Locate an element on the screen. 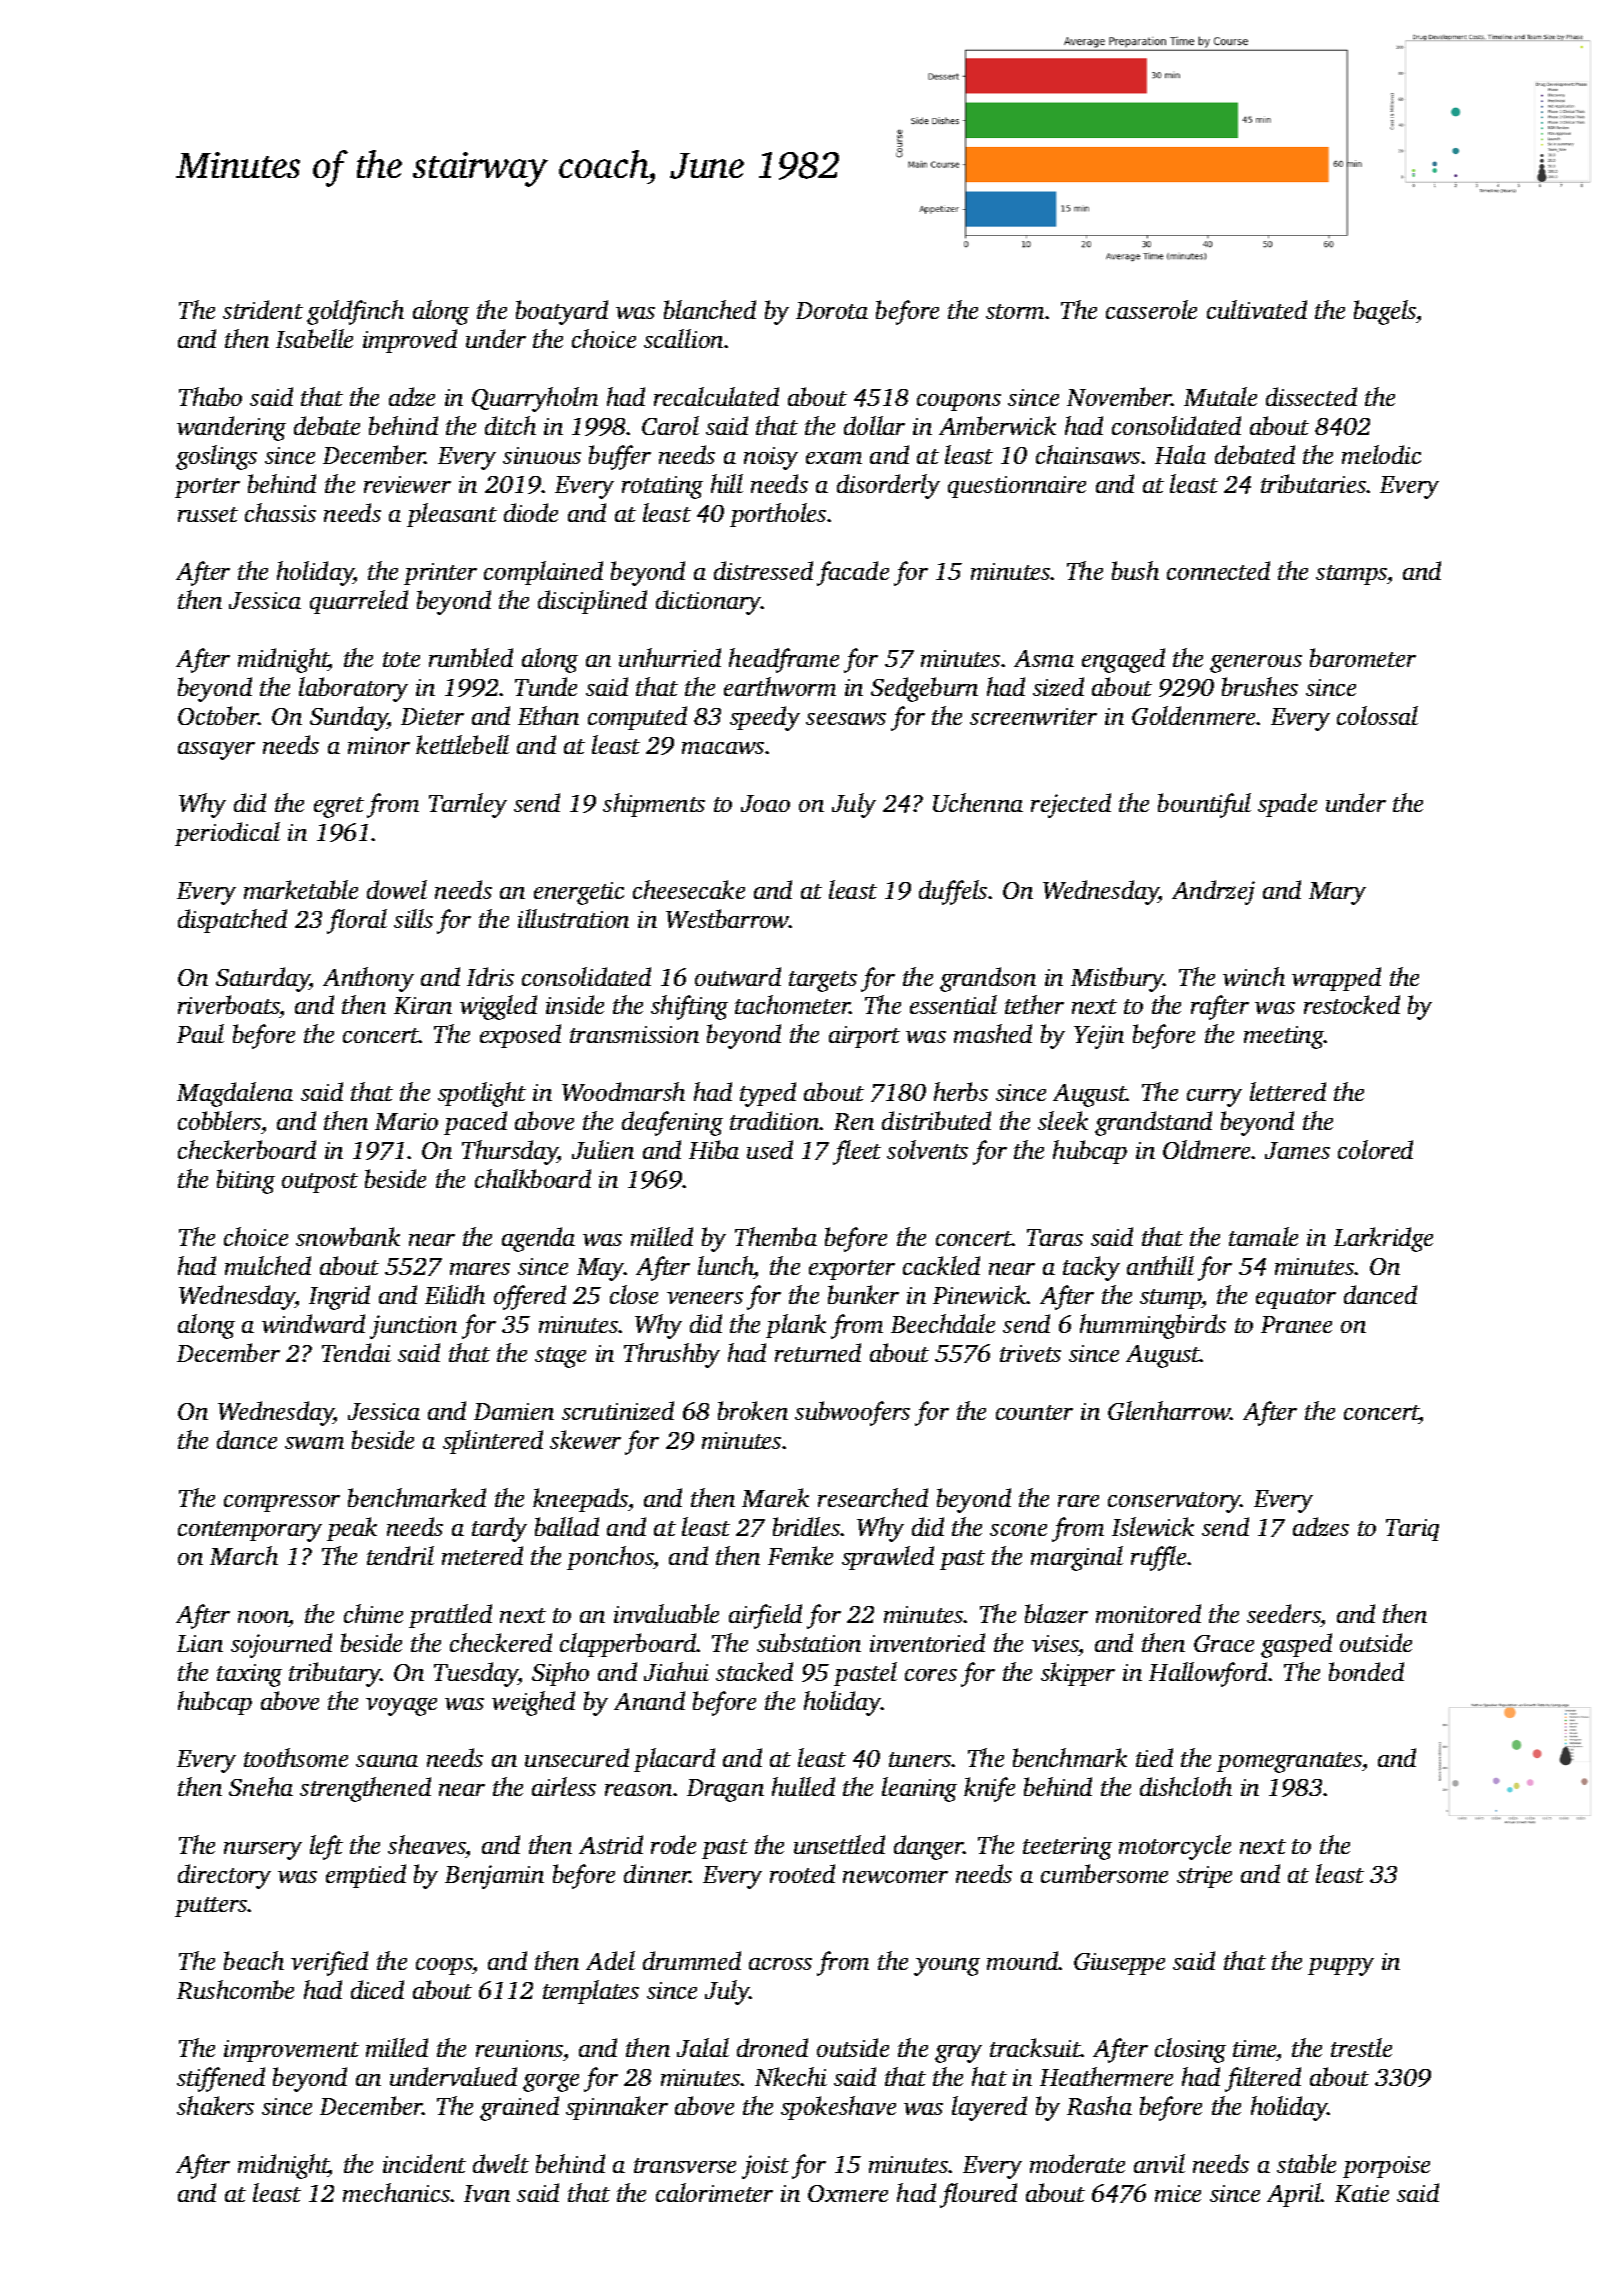  Thabo is located at coordinates (210, 396).
